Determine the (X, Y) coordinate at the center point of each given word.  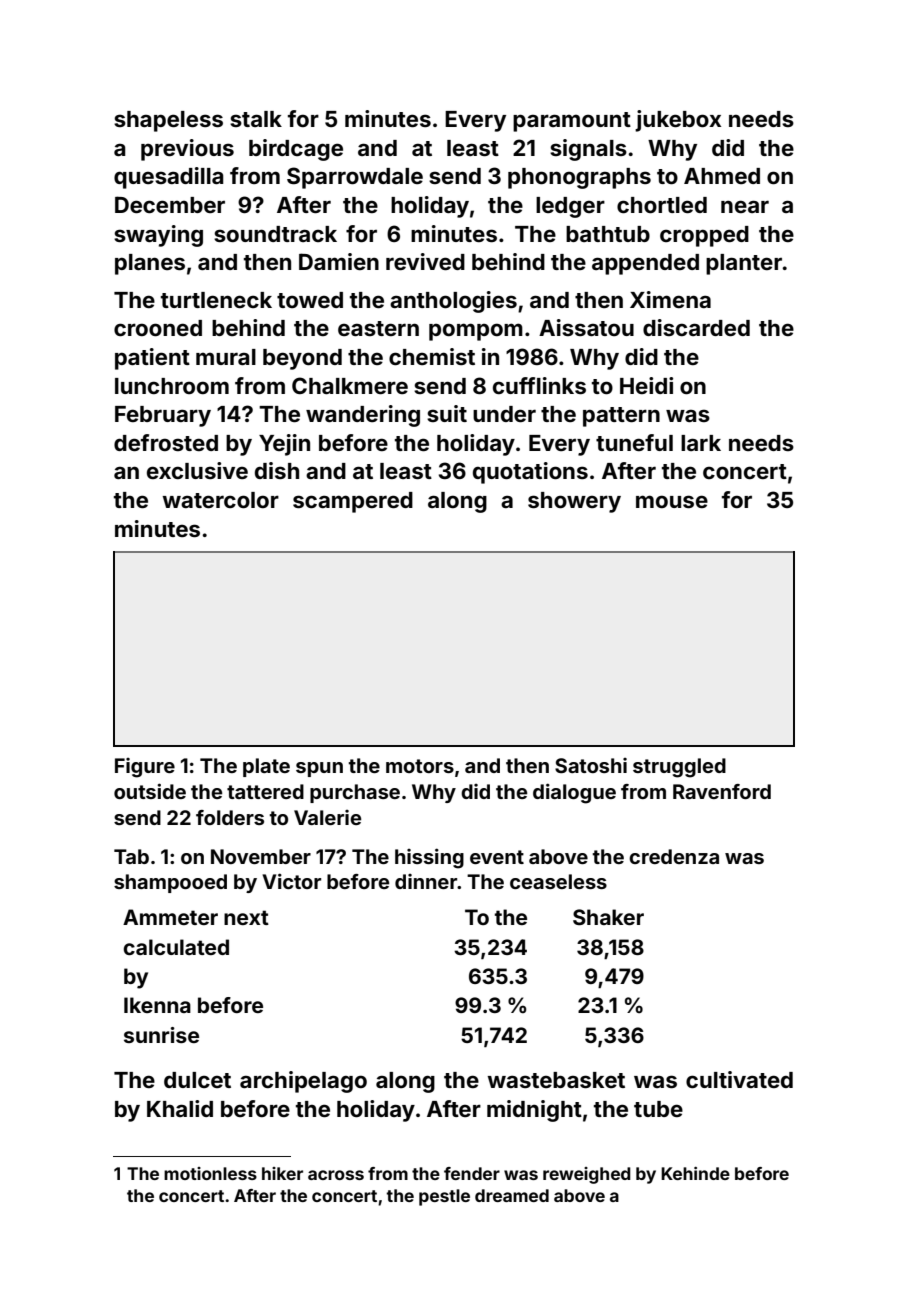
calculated (176, 947)
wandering (363, 416)
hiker (282, 1173)
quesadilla (169, 178)
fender (472, 1173)
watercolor (220, 500)
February (163, 416)
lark (701, 443)
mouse (672, 501)
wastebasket (556, 1080)
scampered (353, 502)
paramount (572, 122)
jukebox (678, 121)
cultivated (739, 1079)
